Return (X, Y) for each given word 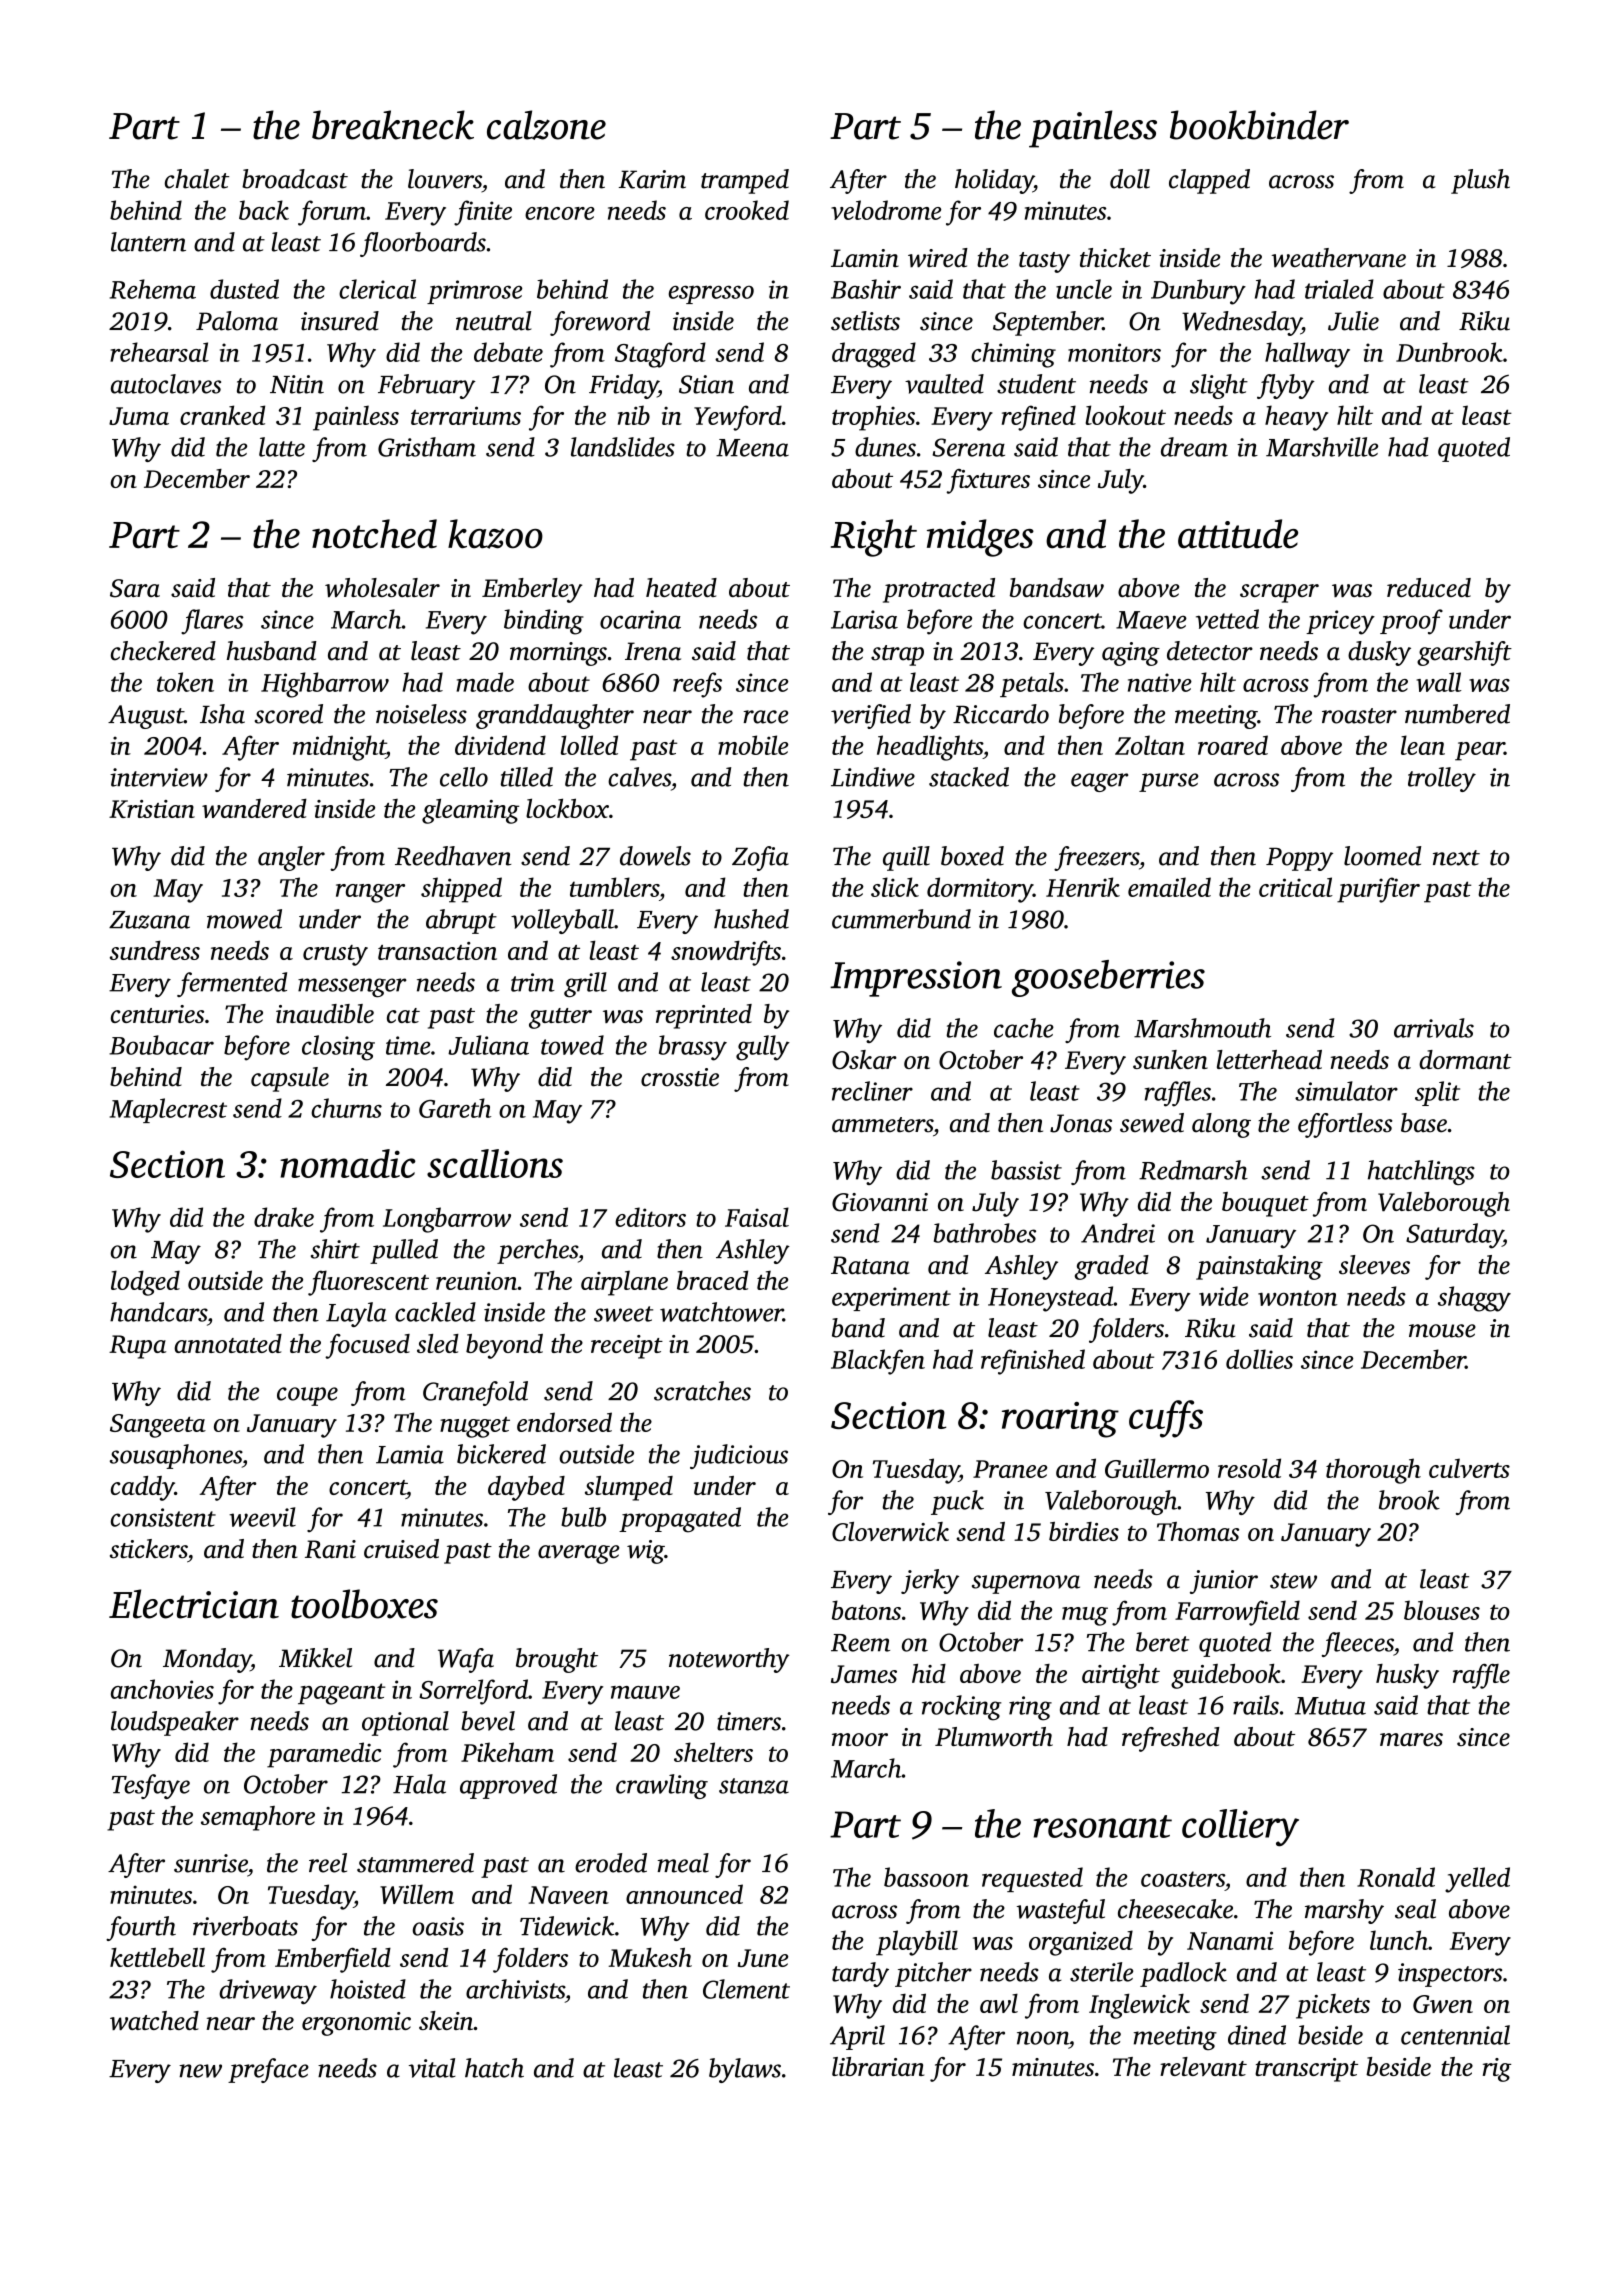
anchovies (162, 1689)
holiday (994, 181)
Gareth (455, 1108)
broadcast (295, 179)
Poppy (1299, 859)
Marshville (1322, 447)
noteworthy (729, 1660)
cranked (222, 415)
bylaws (745, 2070)
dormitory (980, 890)
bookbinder (1259, 125)
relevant (1203, 2066)
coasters (1183, 1879)
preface (268, 2070)
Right (874, 538)
